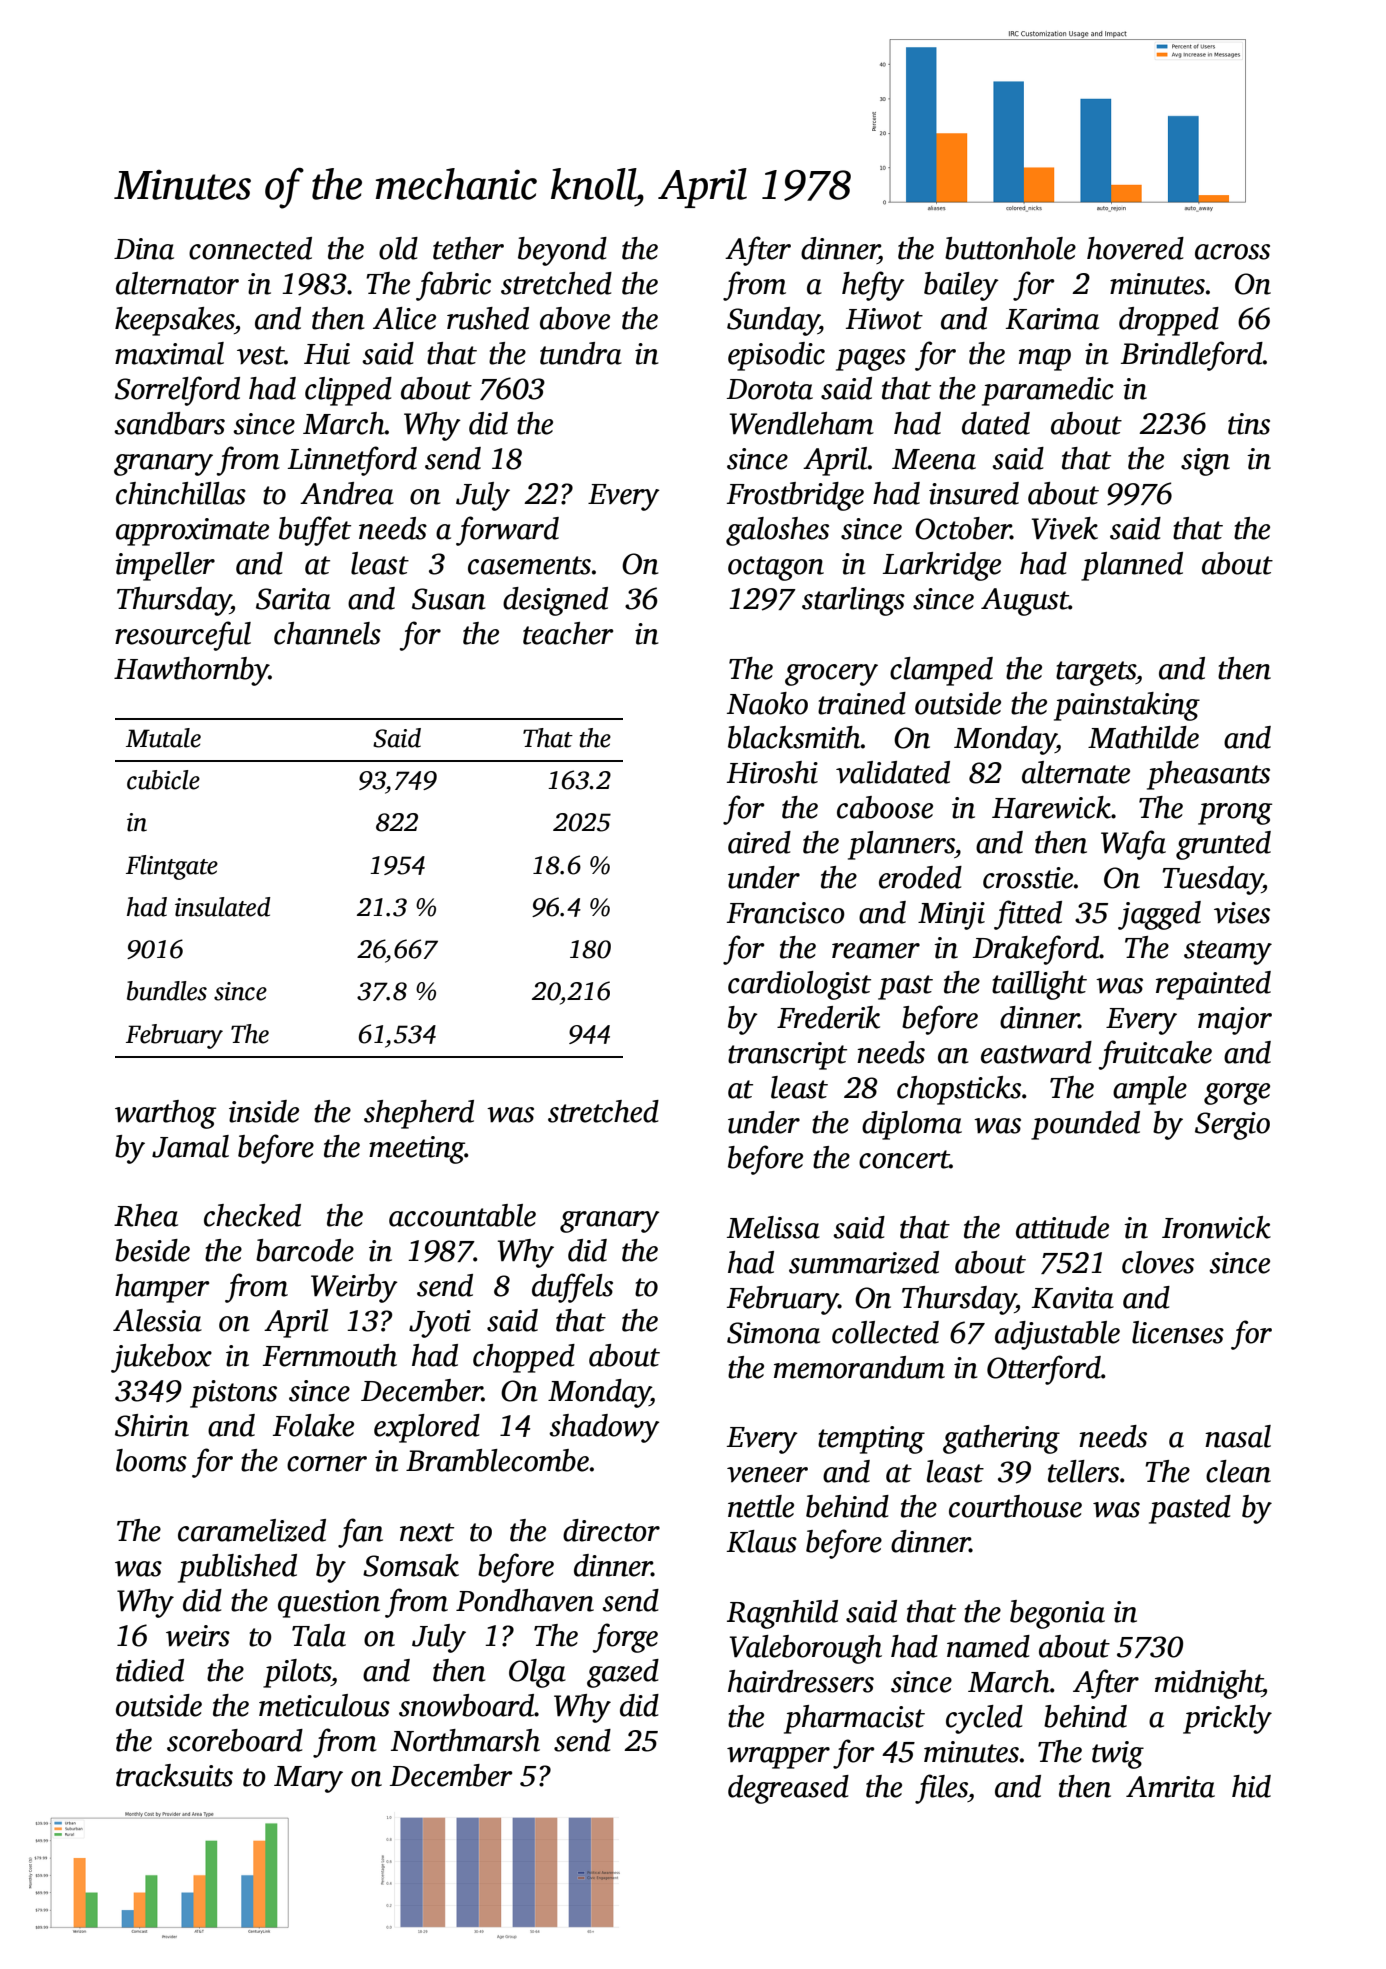 This document has height=1969, width=1386. What do you see at coordinates (419, 1114) in the document?
I see `shepherd` at bounding box center [419, 1114].
